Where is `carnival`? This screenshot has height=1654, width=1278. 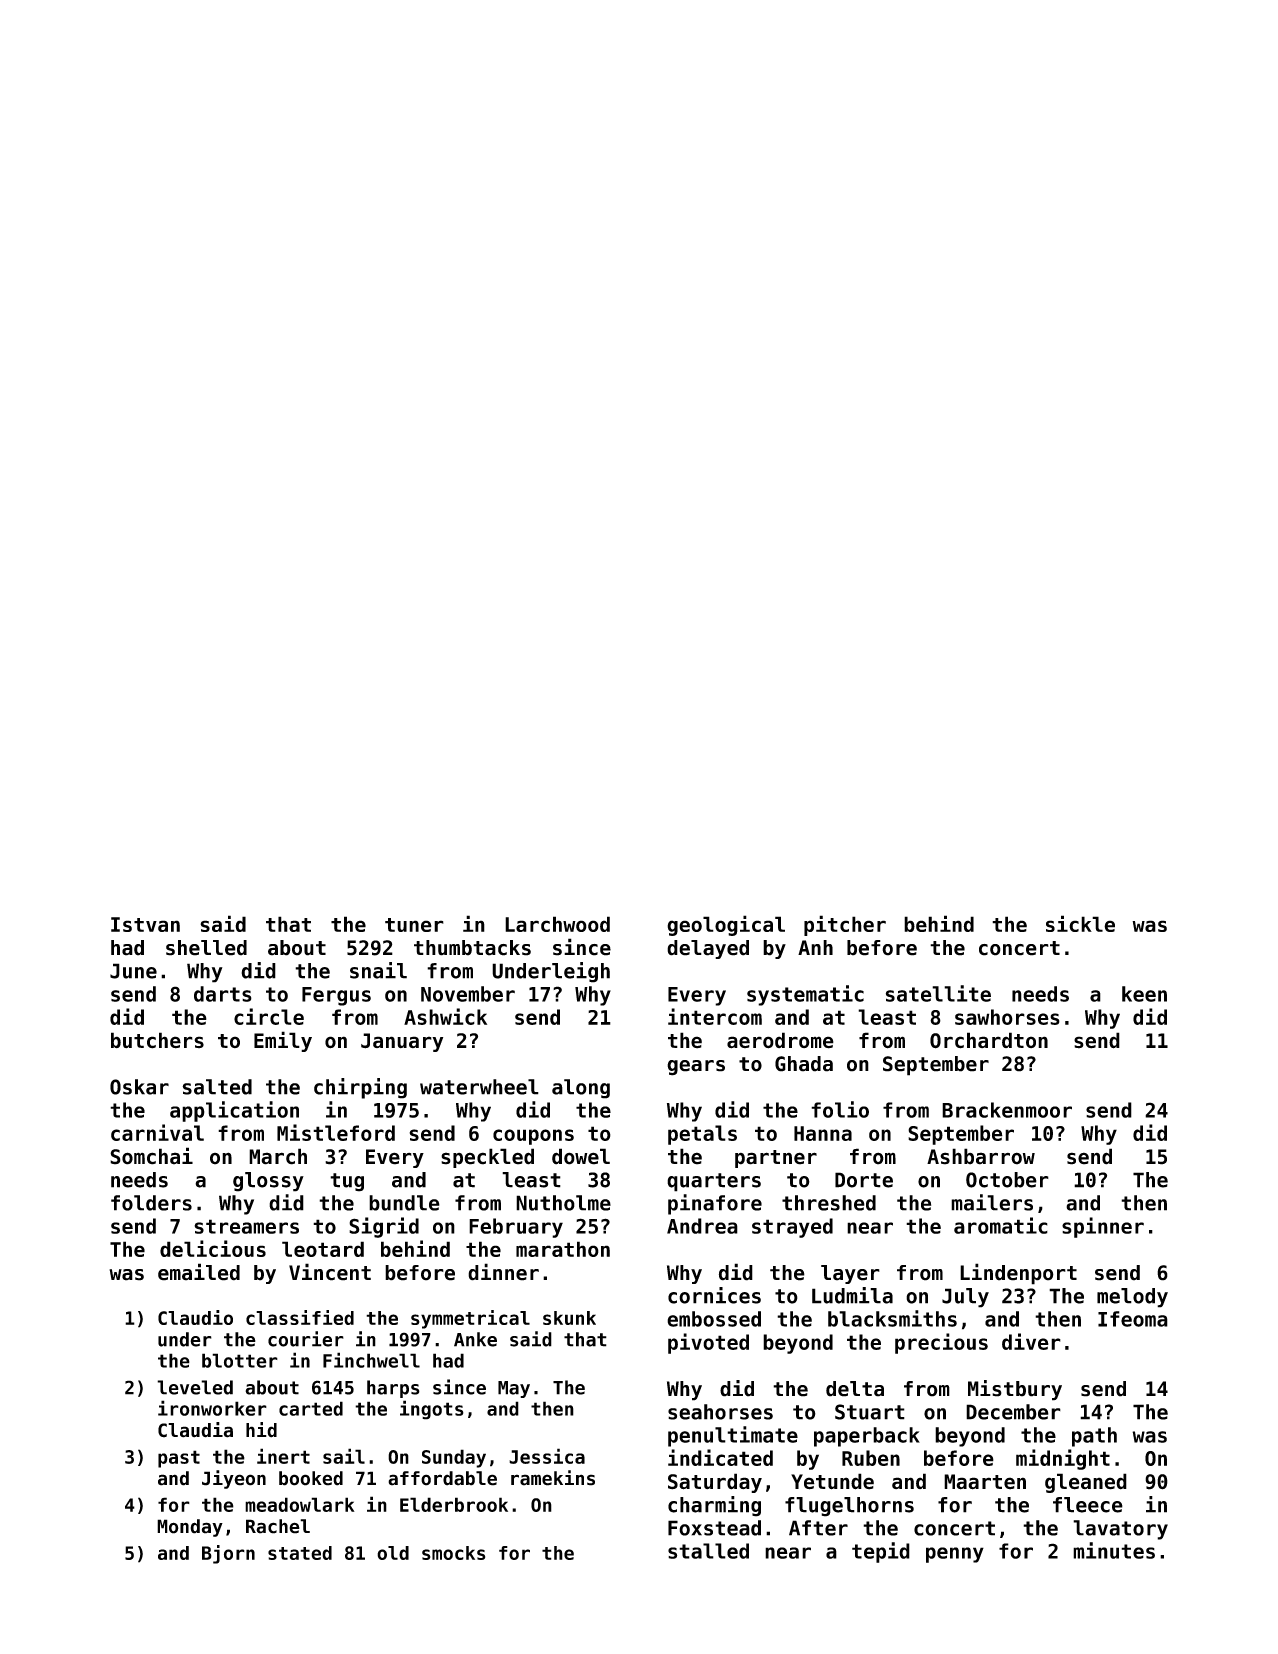
carnival is located at coordinates (157, 1132).
